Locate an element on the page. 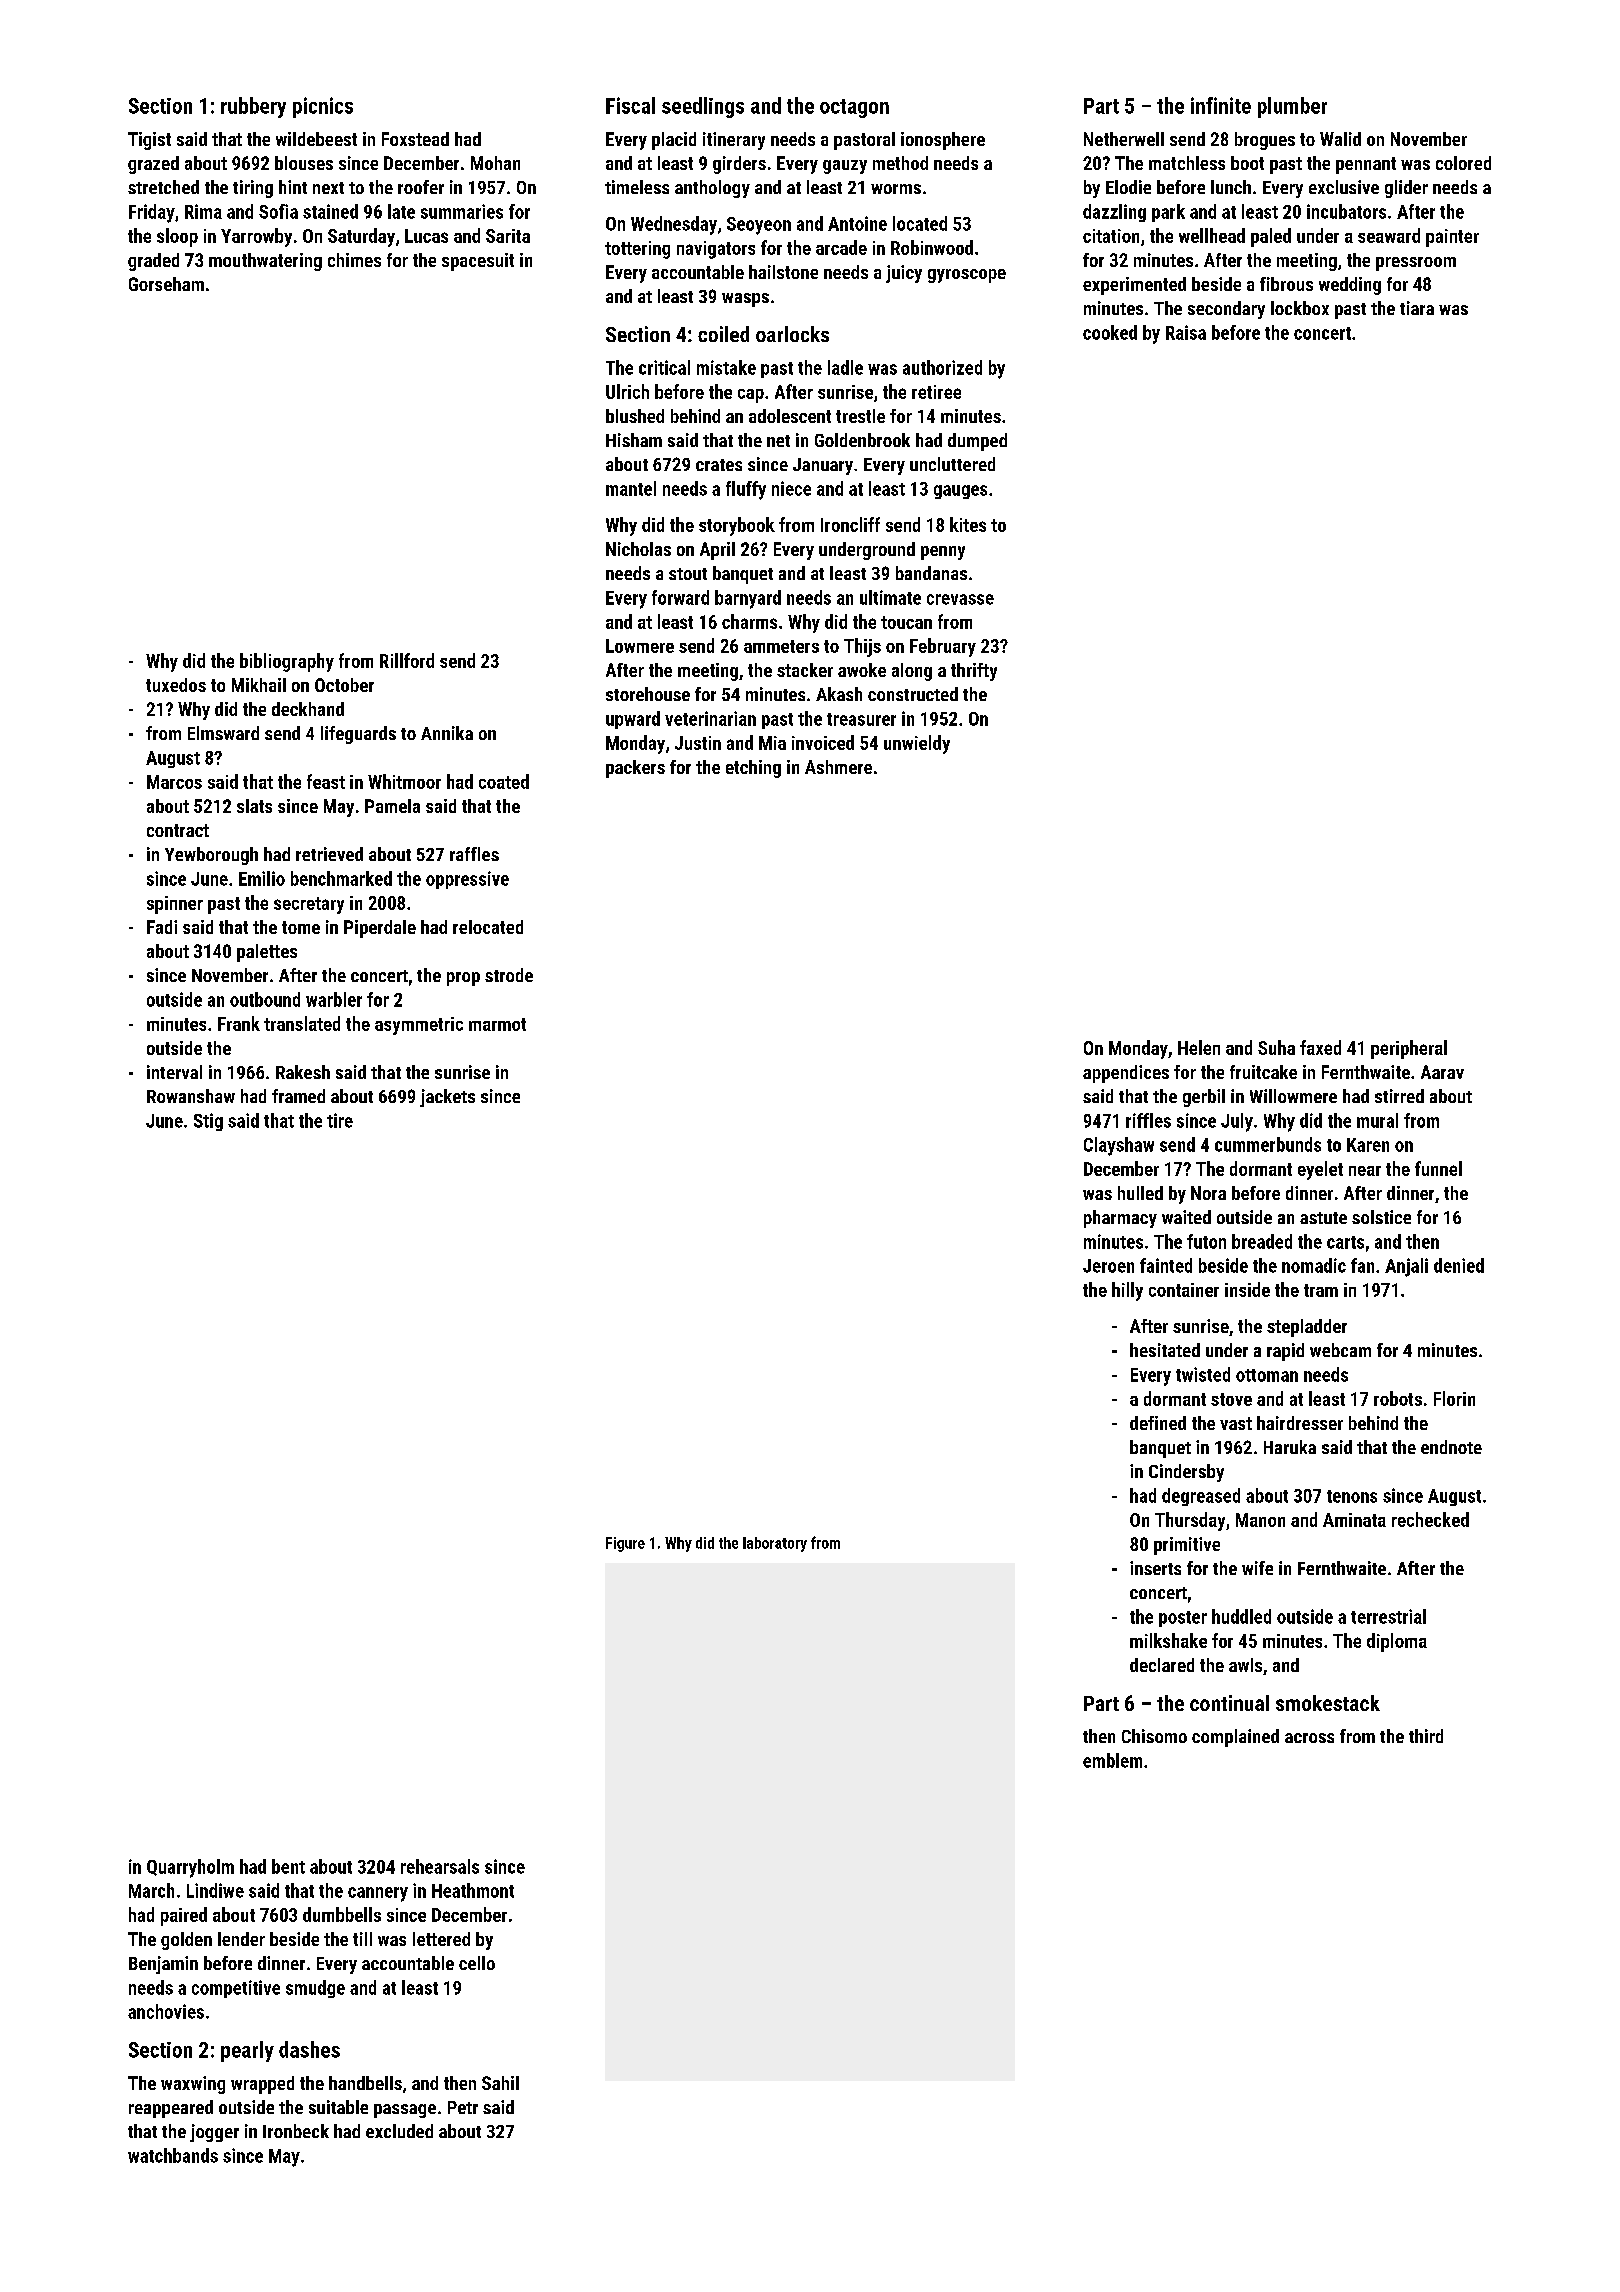 This document has height=2292, width=1620. retrieved is located at coordinates (329, 854).
